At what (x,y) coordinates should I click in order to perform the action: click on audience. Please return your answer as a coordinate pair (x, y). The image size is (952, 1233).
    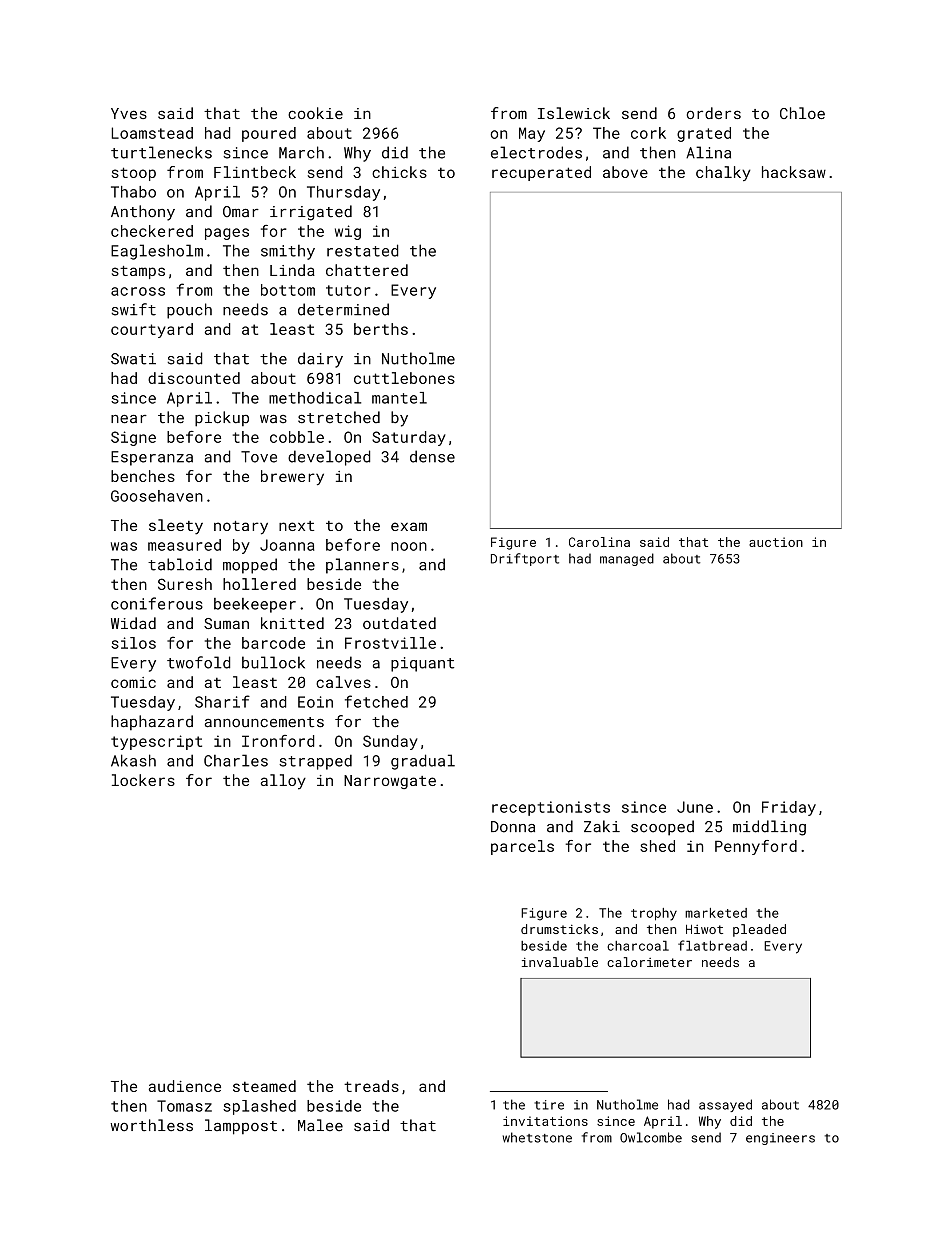
    Looking at the image, I should click on (185, 1086).
